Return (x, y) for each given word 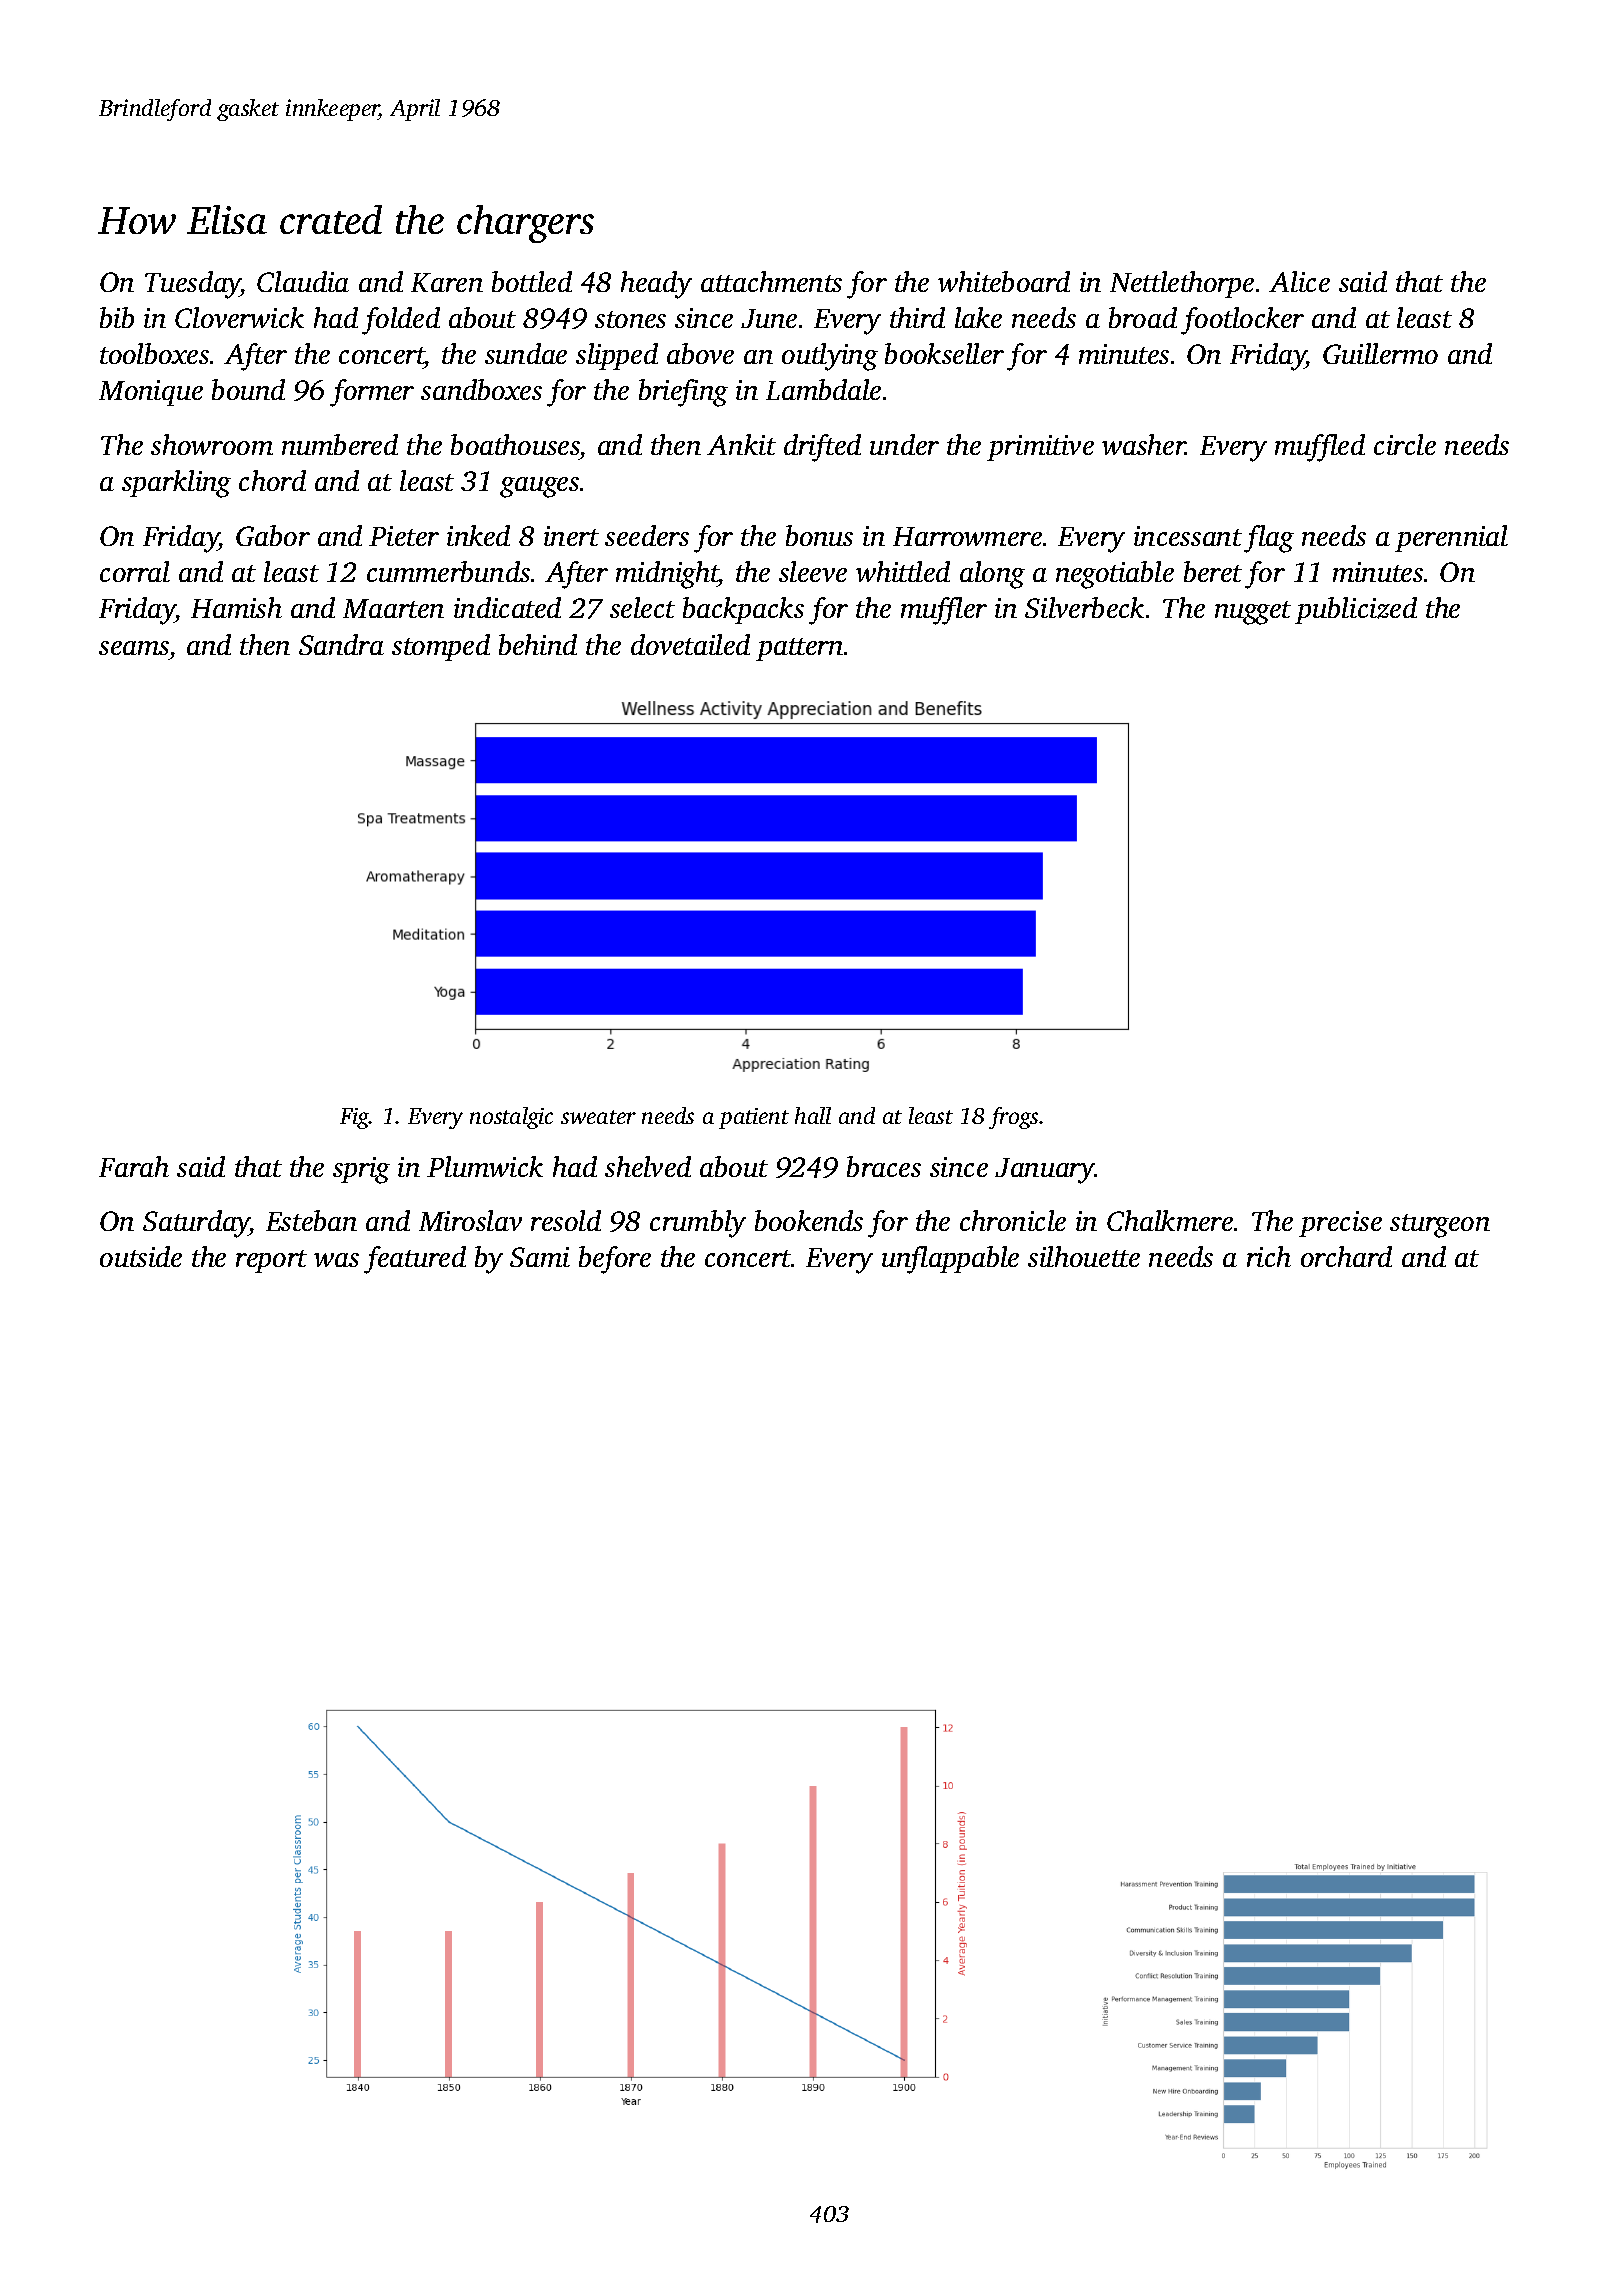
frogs (1013, 1118)
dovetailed (690, 644)
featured (415, 1260)
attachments (771, 281)
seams (134, 648)
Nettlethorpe (1182, 284)
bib (117, 317)
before (615, 1260)
